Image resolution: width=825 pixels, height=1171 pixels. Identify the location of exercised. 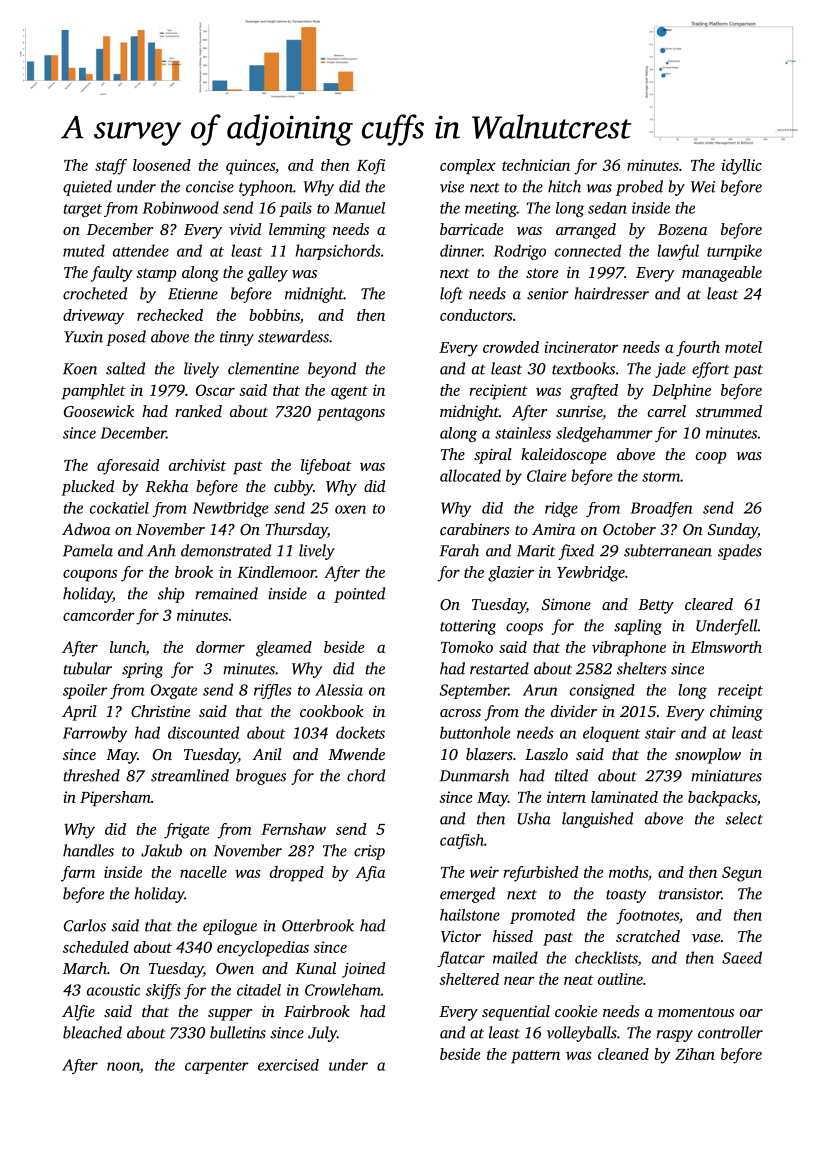
(288, 1065).
